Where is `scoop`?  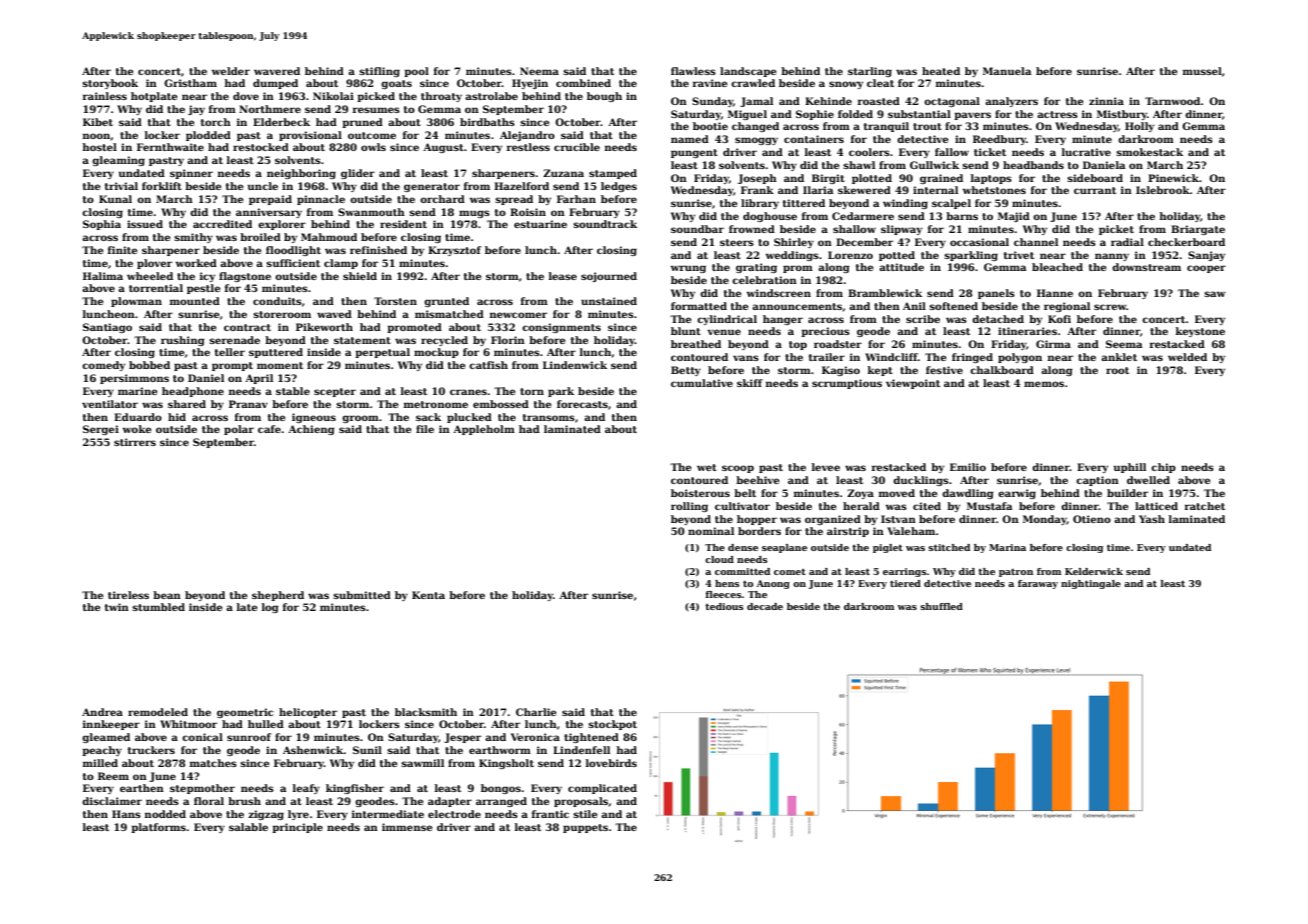
scoop is located at coordinates (738, 469).
